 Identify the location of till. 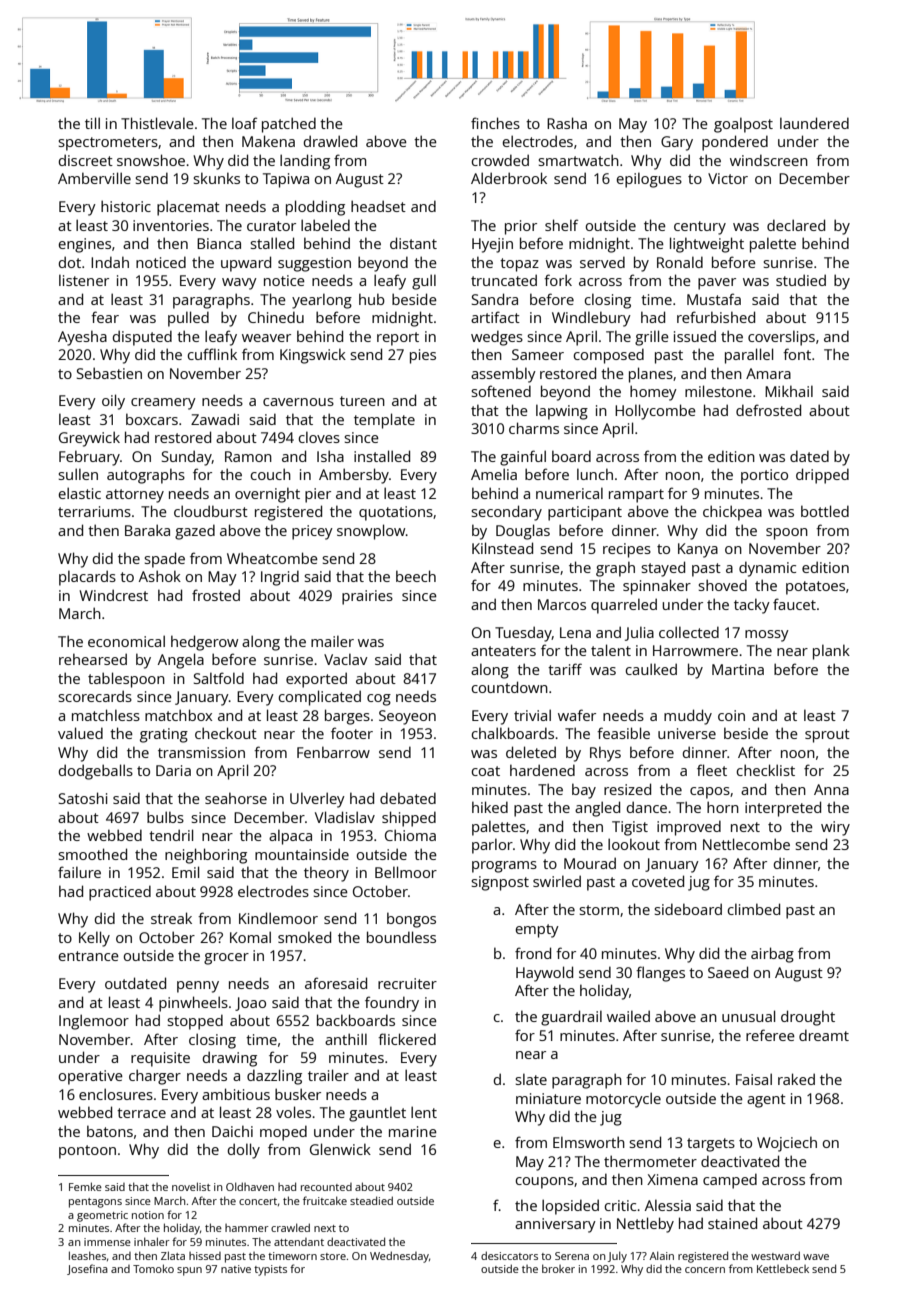
(92, 123).
